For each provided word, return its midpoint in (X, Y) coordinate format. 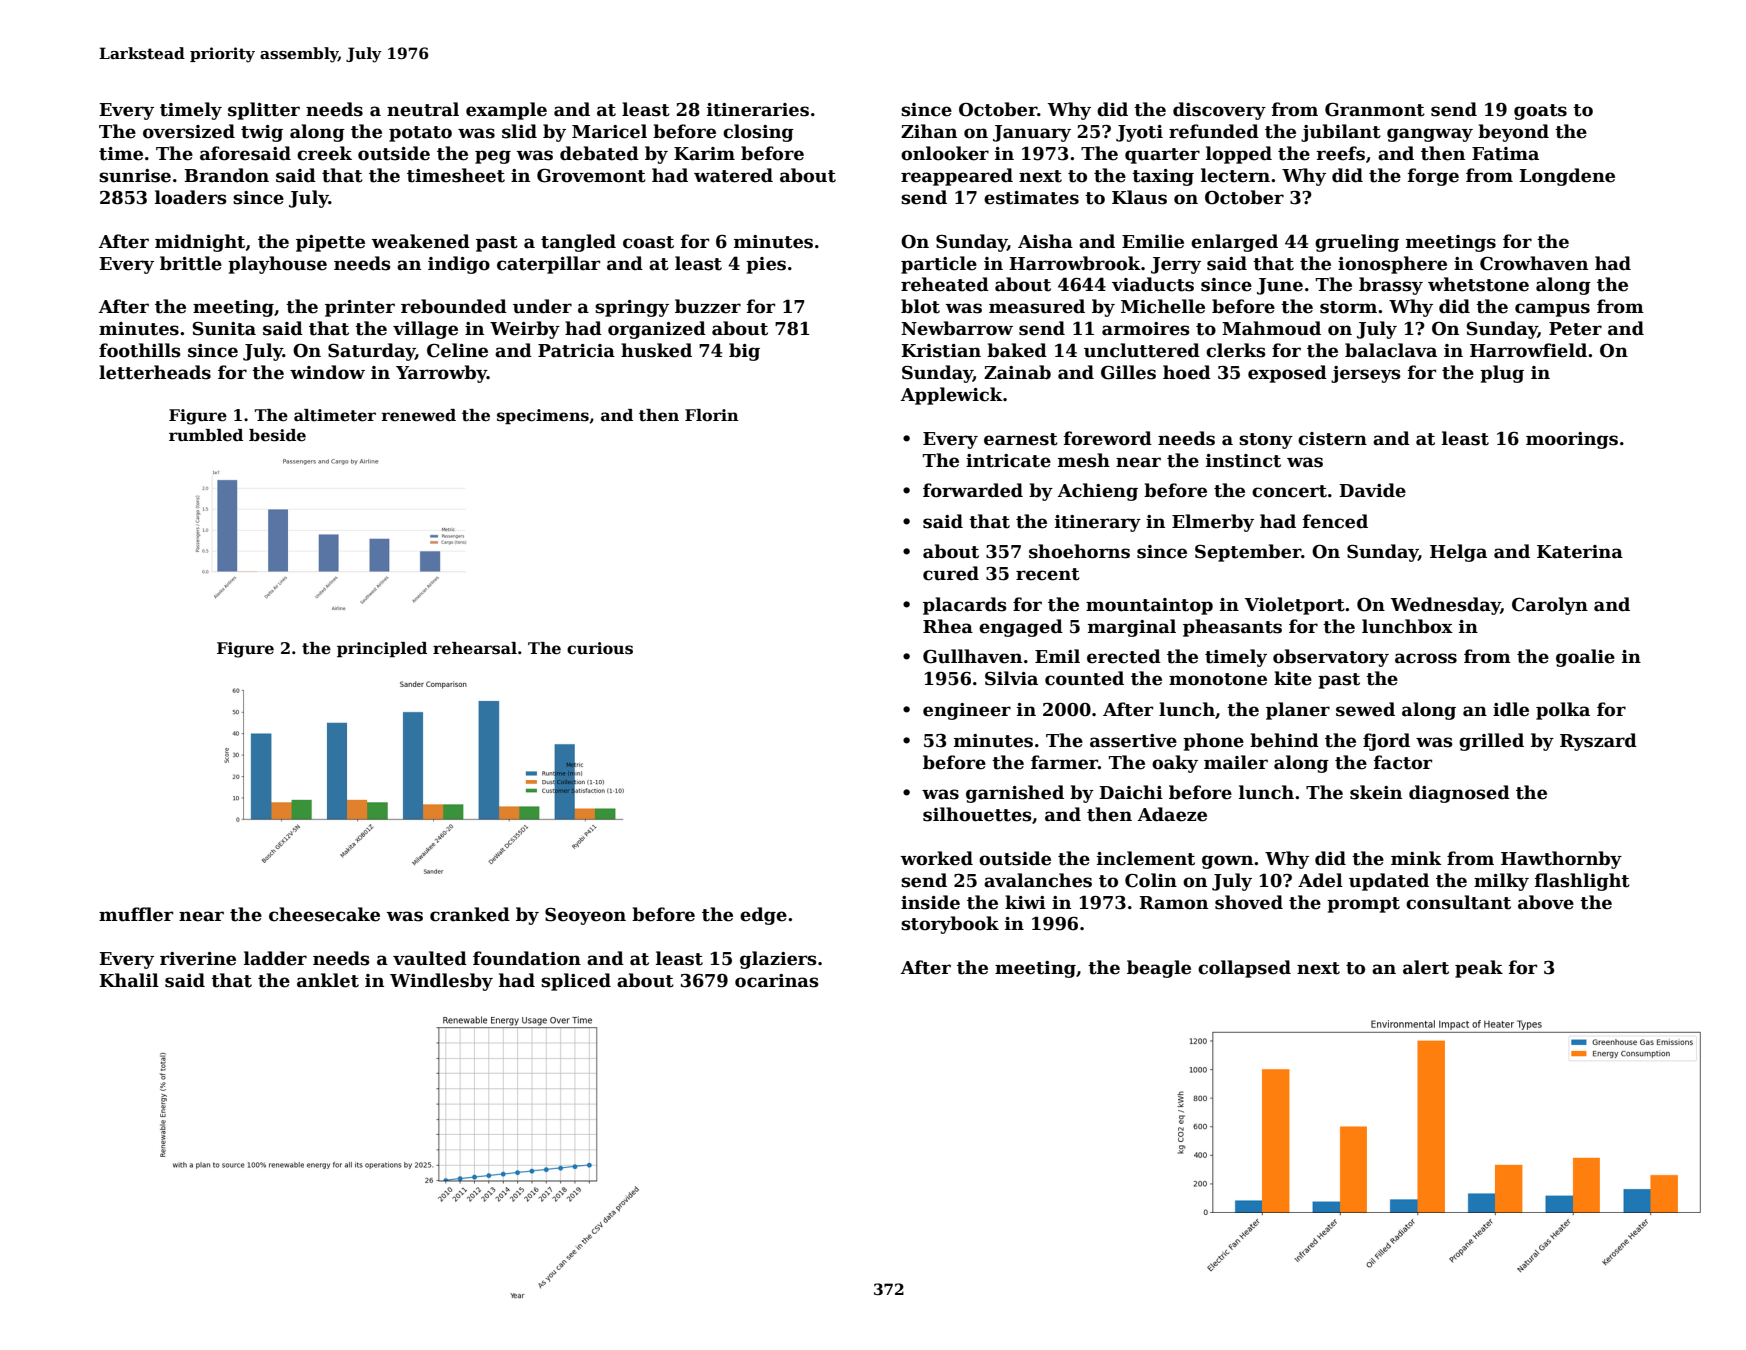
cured (951, 573)
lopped (1239, 155)
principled (382, 650)
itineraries (758, 110)
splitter (264, 111)
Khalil (129, 980)
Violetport (1295, 606)
